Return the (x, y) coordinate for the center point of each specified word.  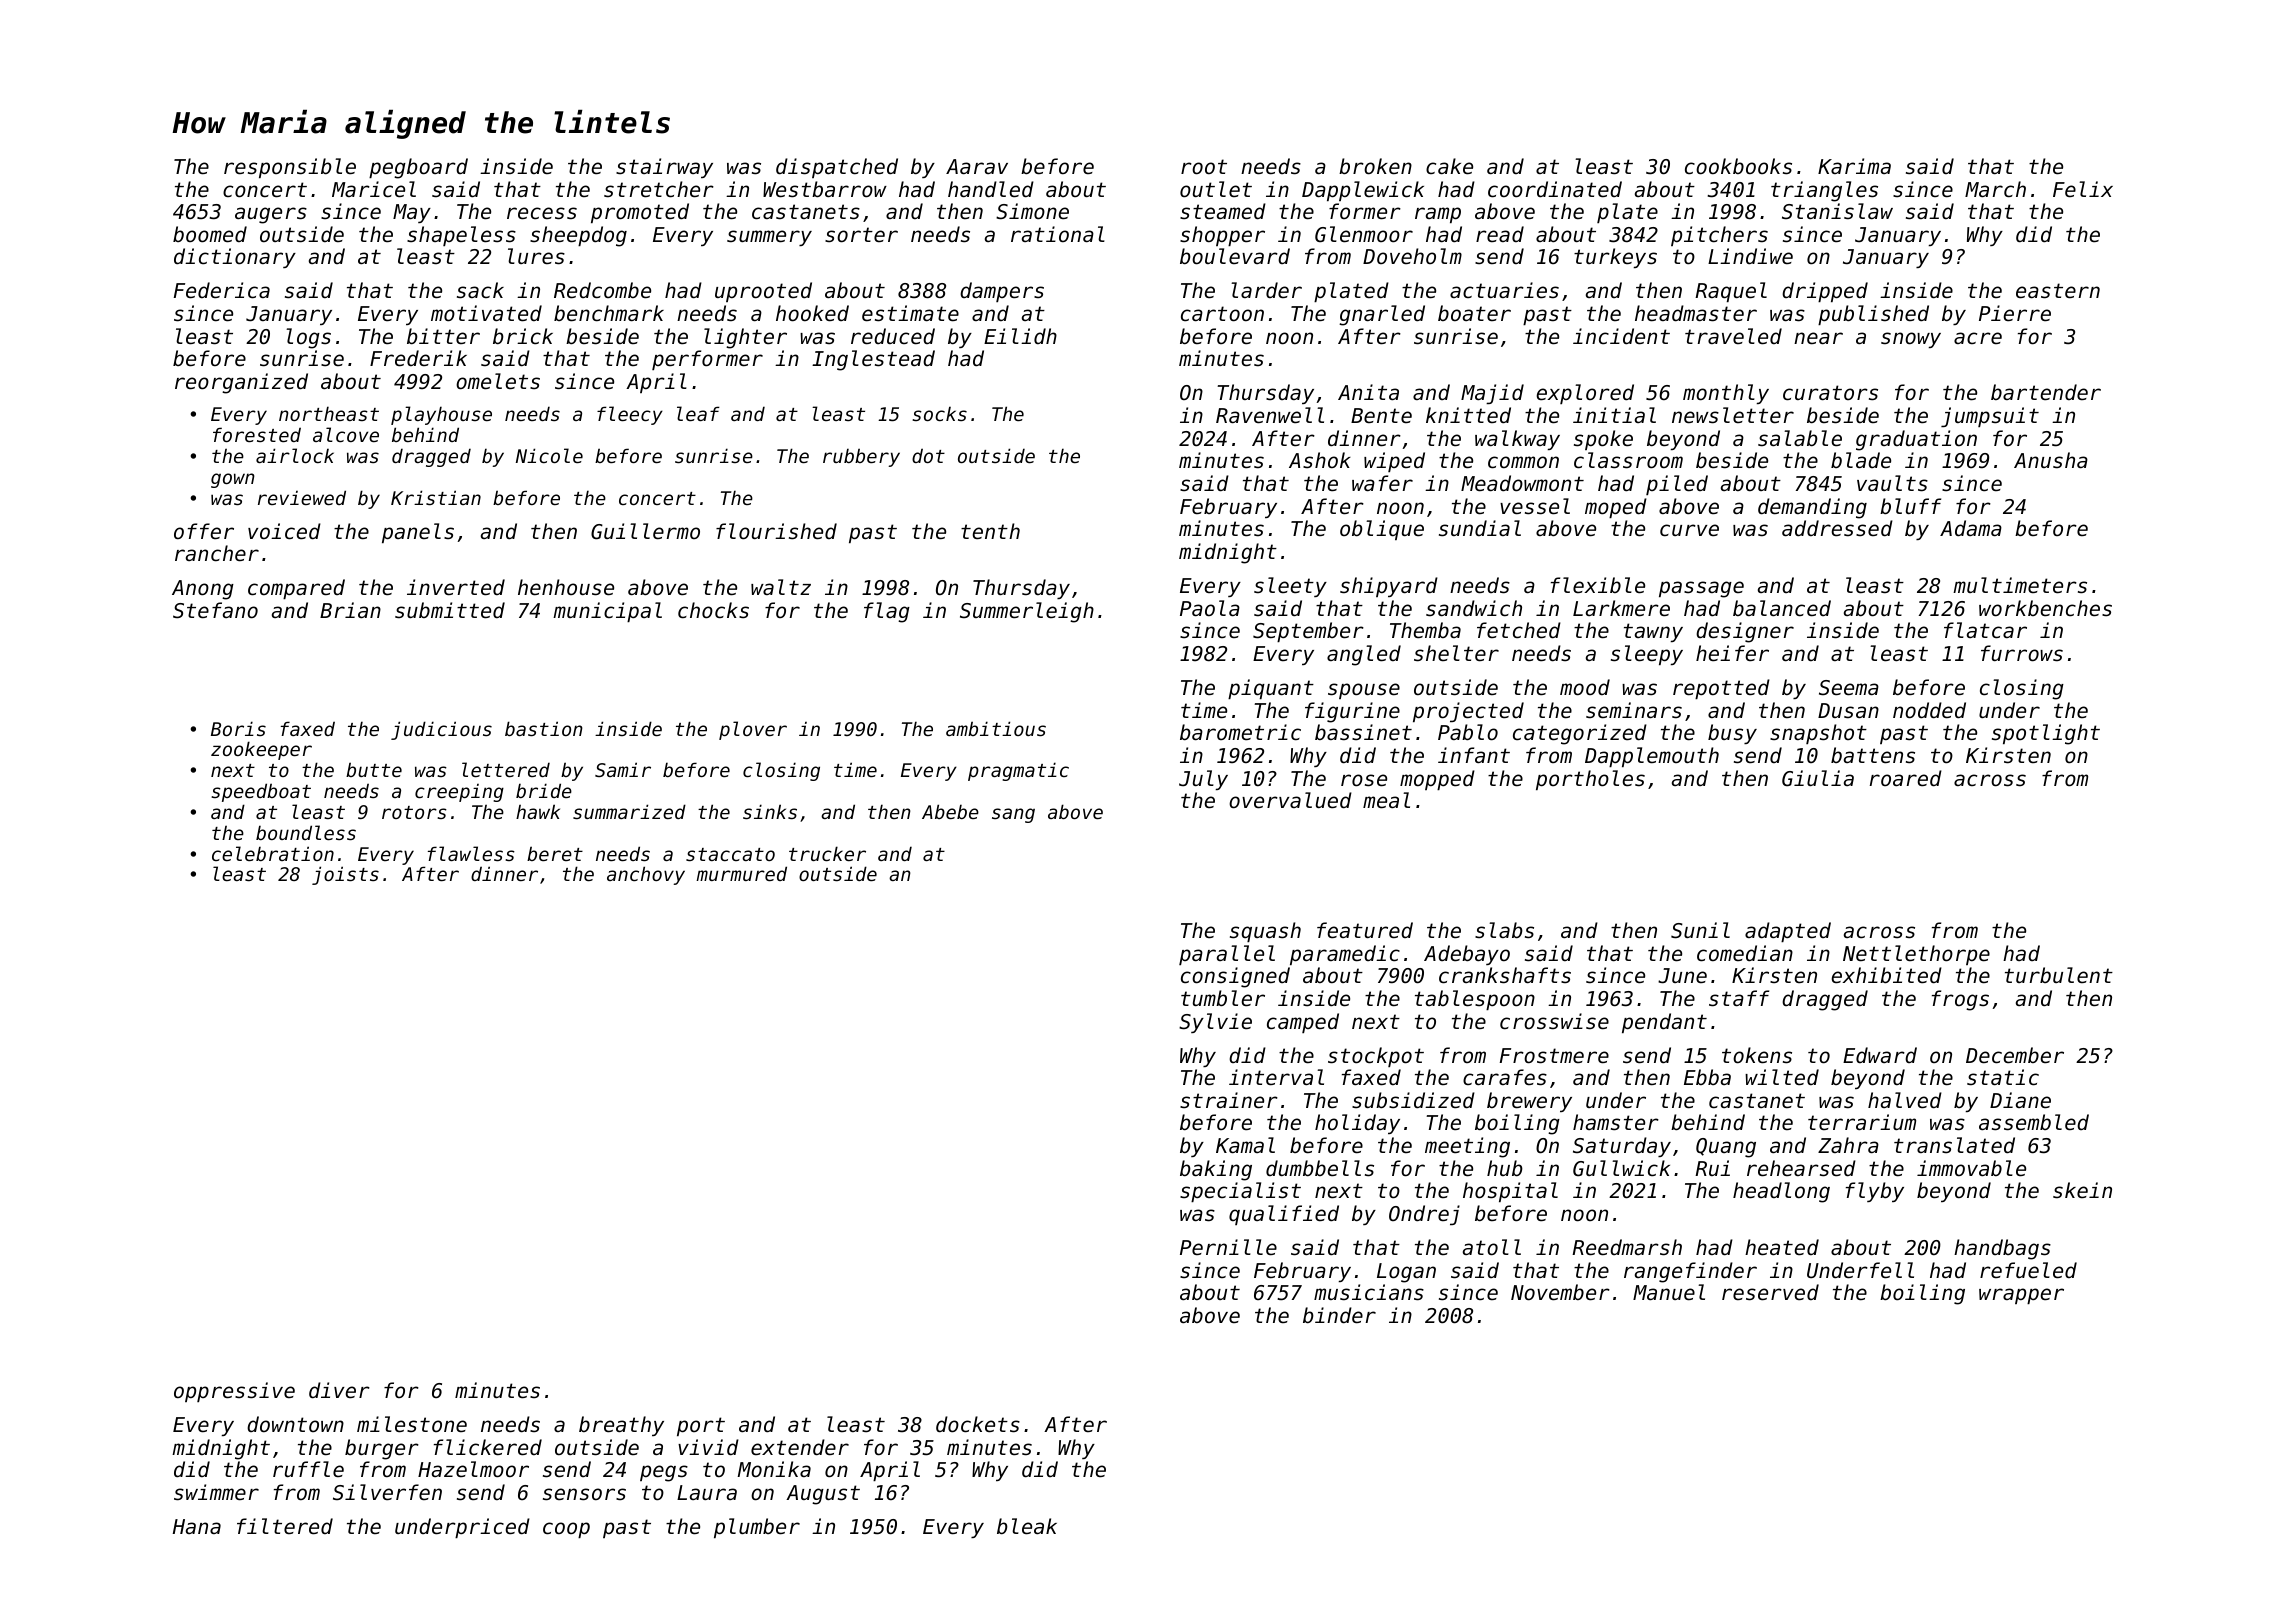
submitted (450, 610)
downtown (295, 1424)
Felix (2083, 189)
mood (1585, 687)
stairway (664, 168)
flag (887, 612)
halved (1905, 1100)
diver (339, 1390)
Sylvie (1215, 1023)
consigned (1235, 977)
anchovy (646, 875)
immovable (1971, 1168)
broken (1375, 166)
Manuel (1669, 1292)
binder (1339, 1315)
